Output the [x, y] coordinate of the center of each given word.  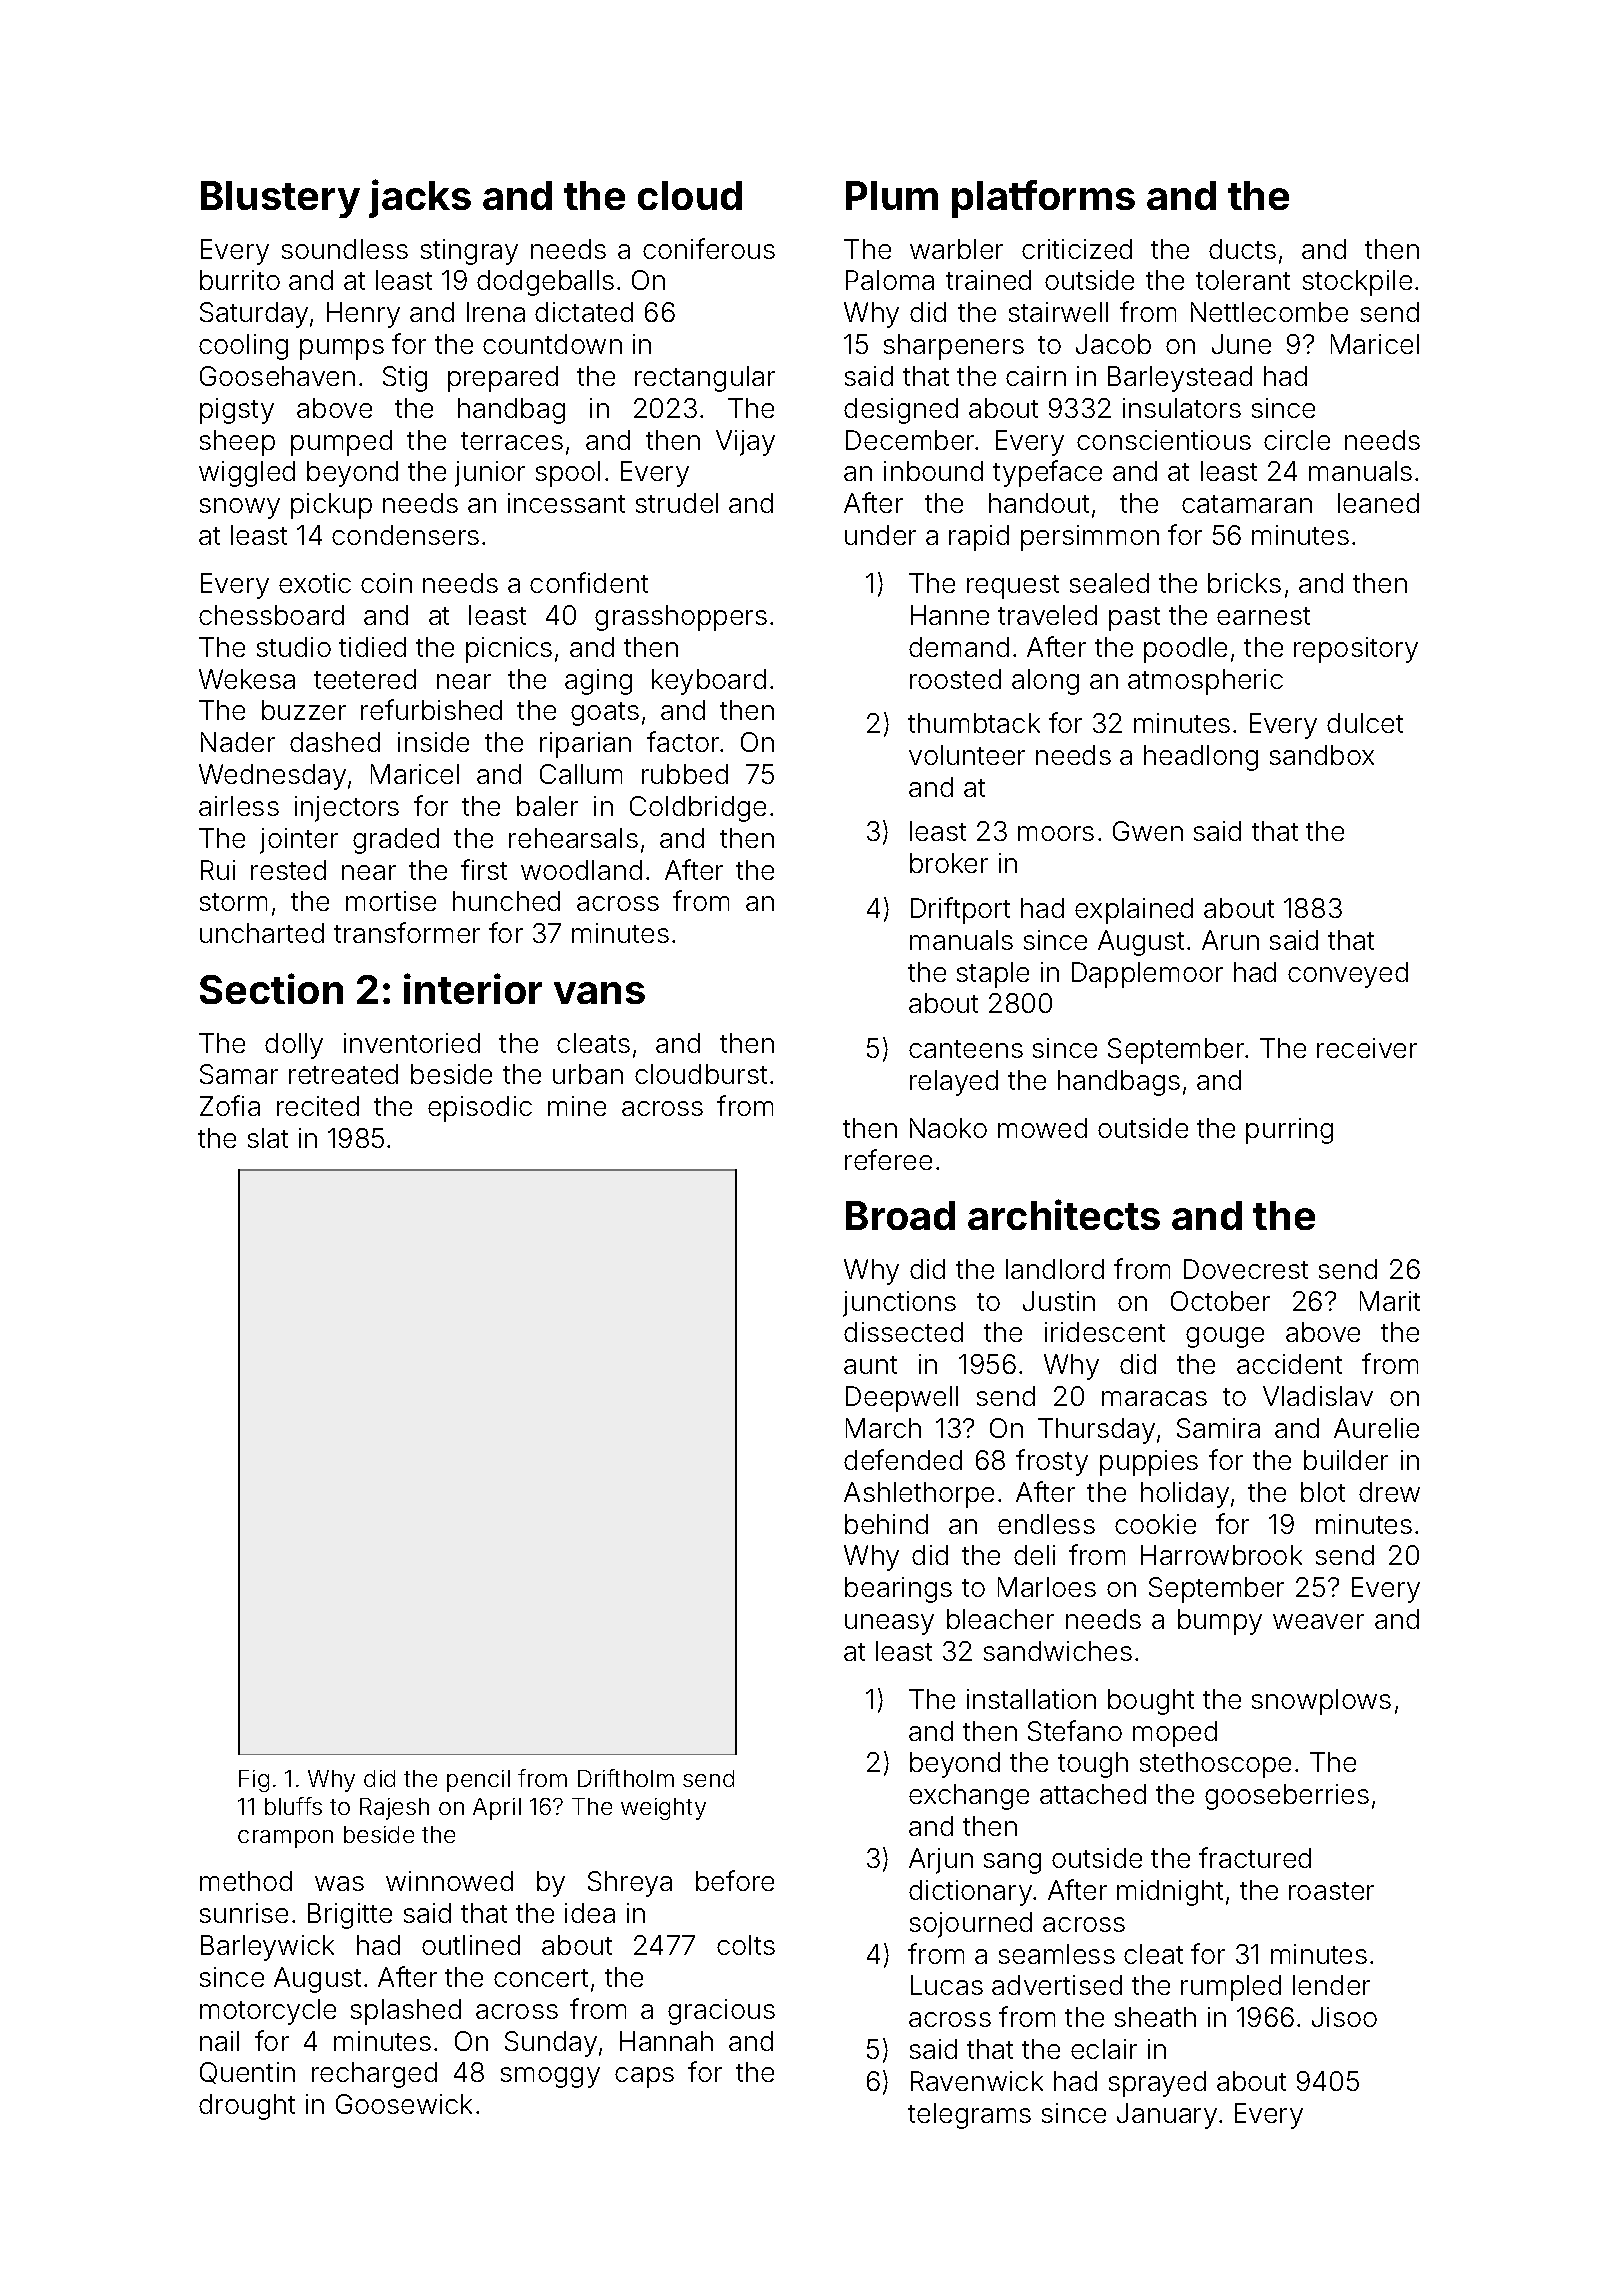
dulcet [1365, 723]
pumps [342, 349]
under [880, 535]
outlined [471, 1945]
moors [1056, 833]
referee [888, 1159]
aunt [870, 1365]
